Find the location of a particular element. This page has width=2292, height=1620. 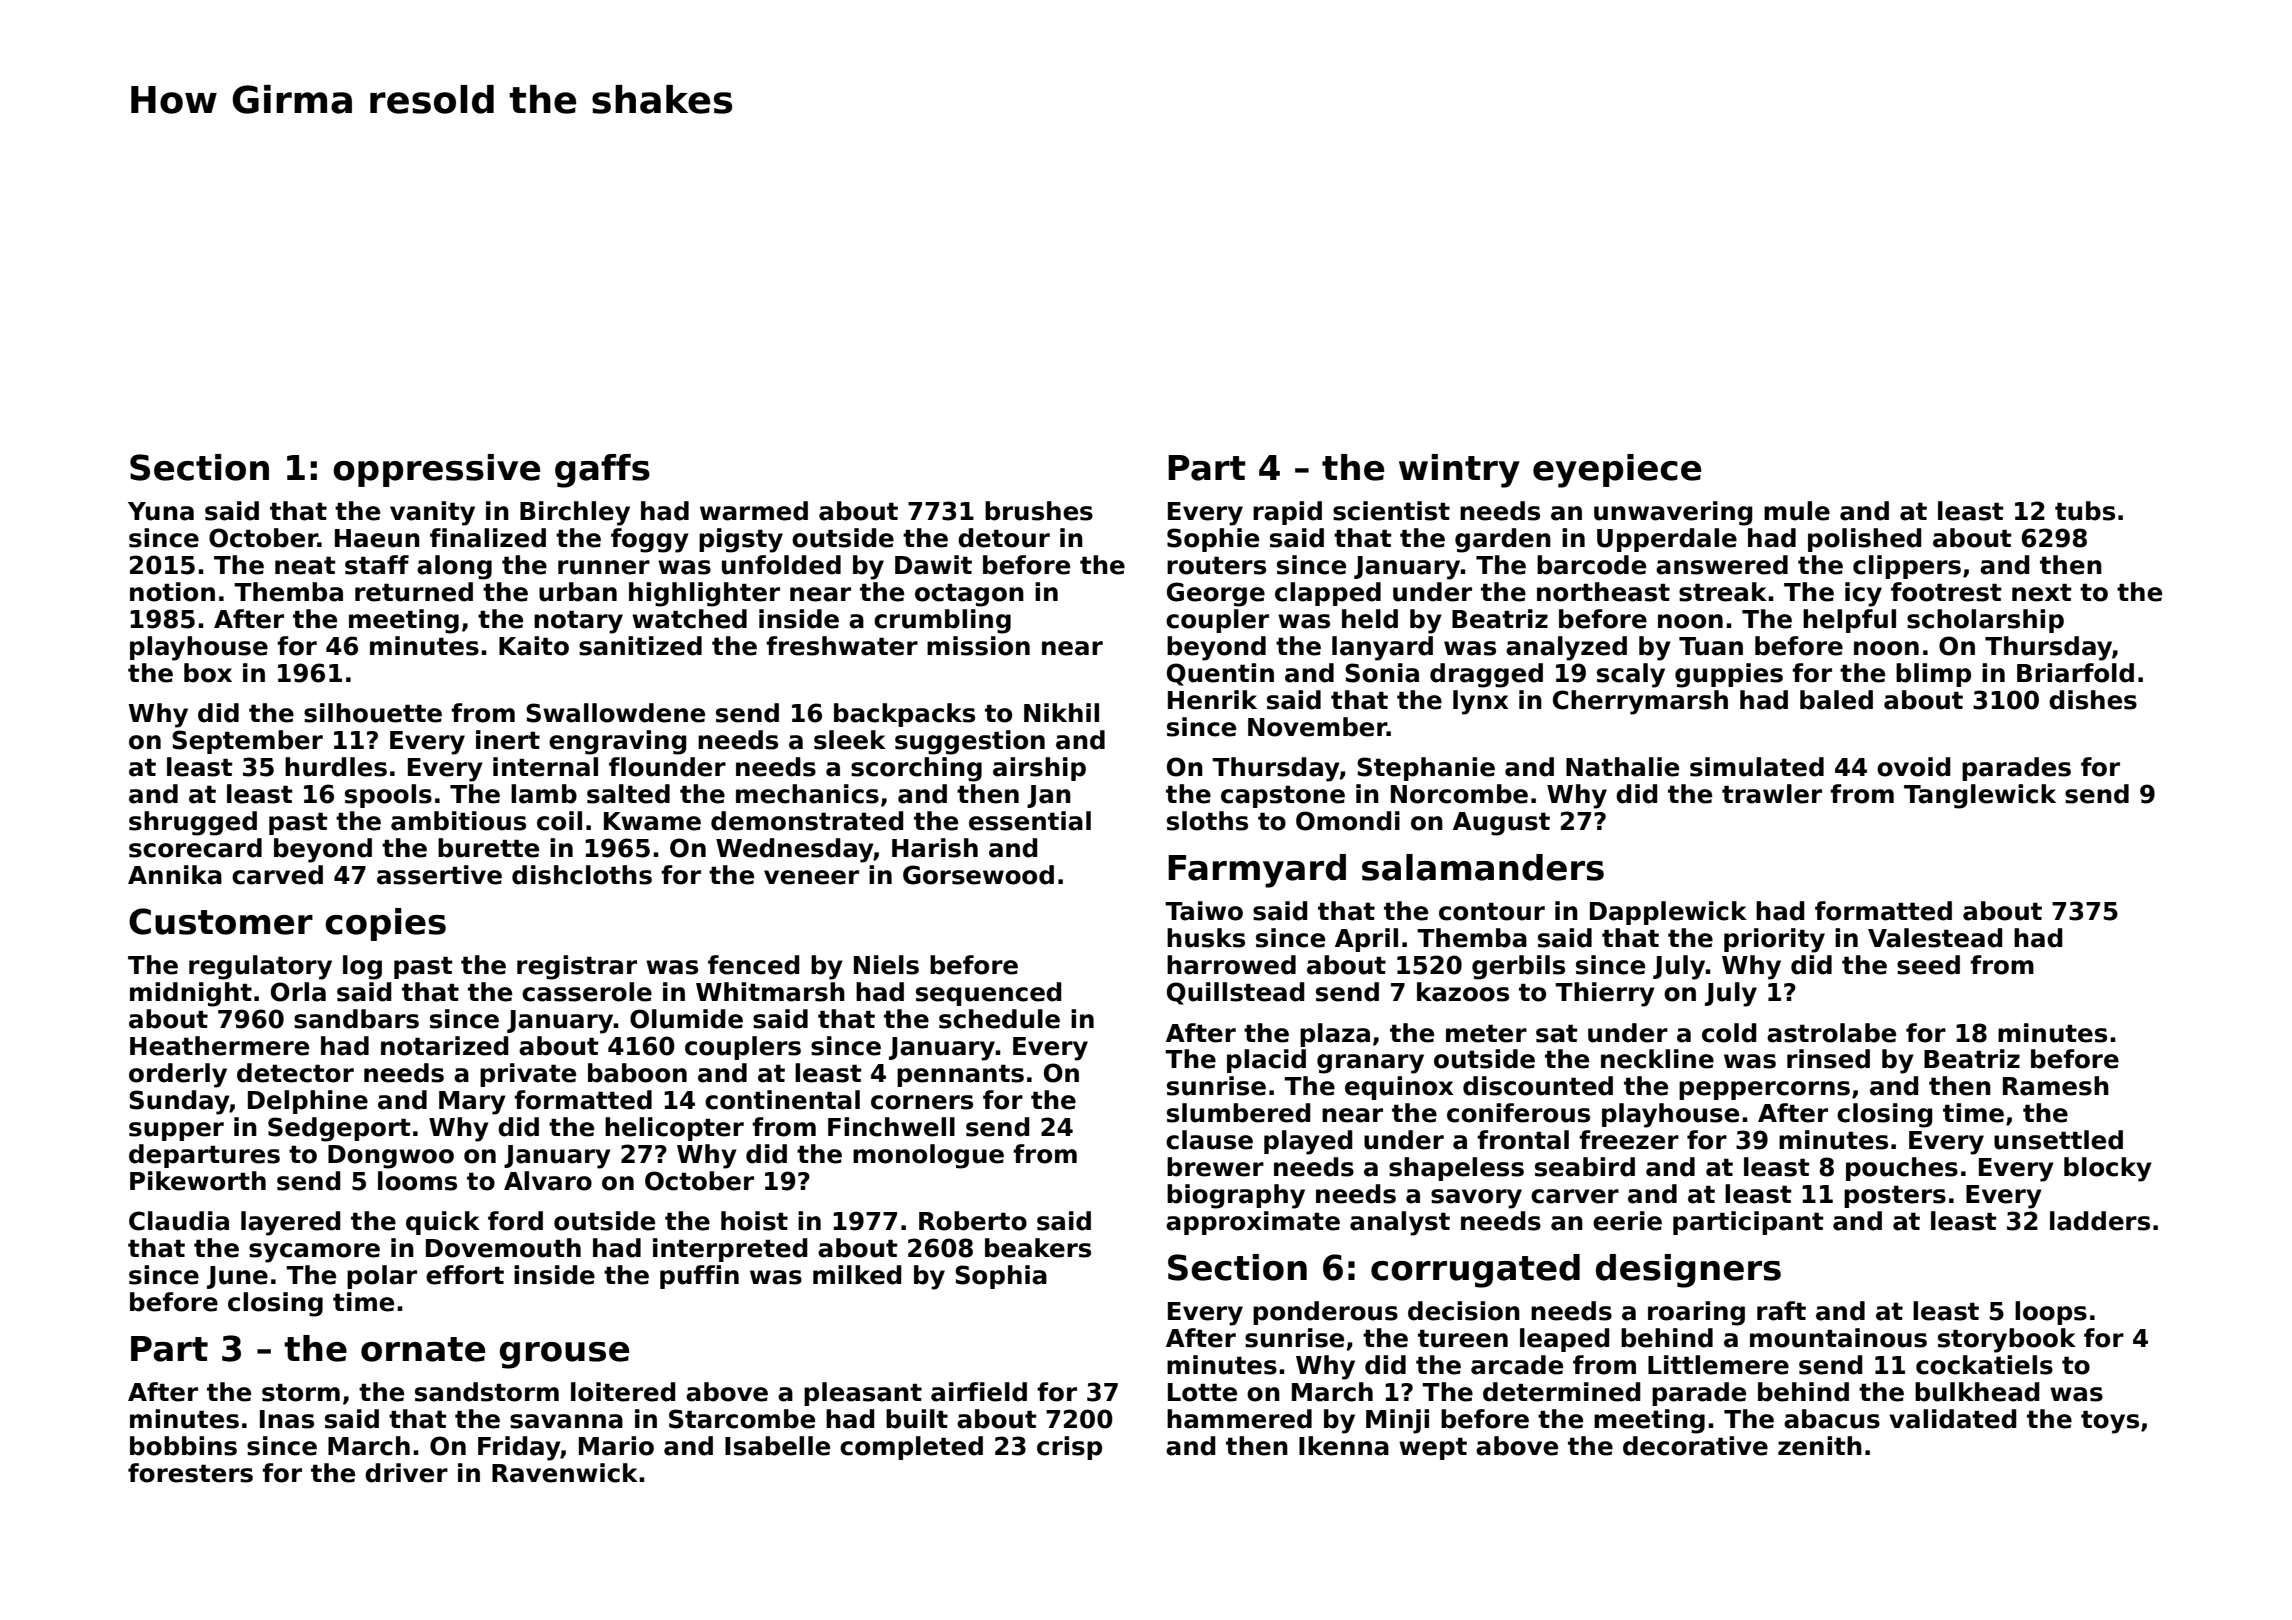

storybook is located at coordinates (2007, 1340).
